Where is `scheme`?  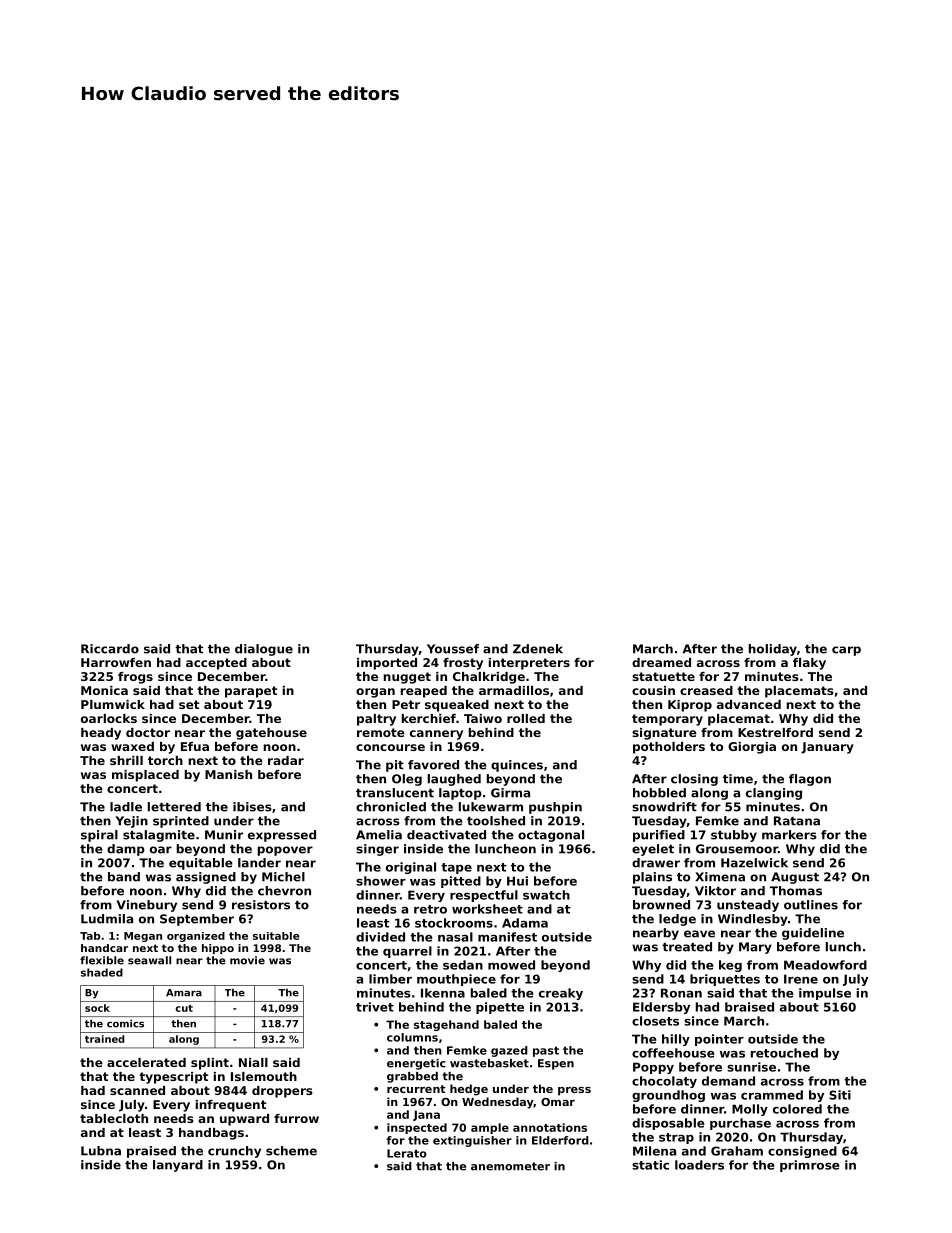
scheme is located at coordinates (291, 1151).
